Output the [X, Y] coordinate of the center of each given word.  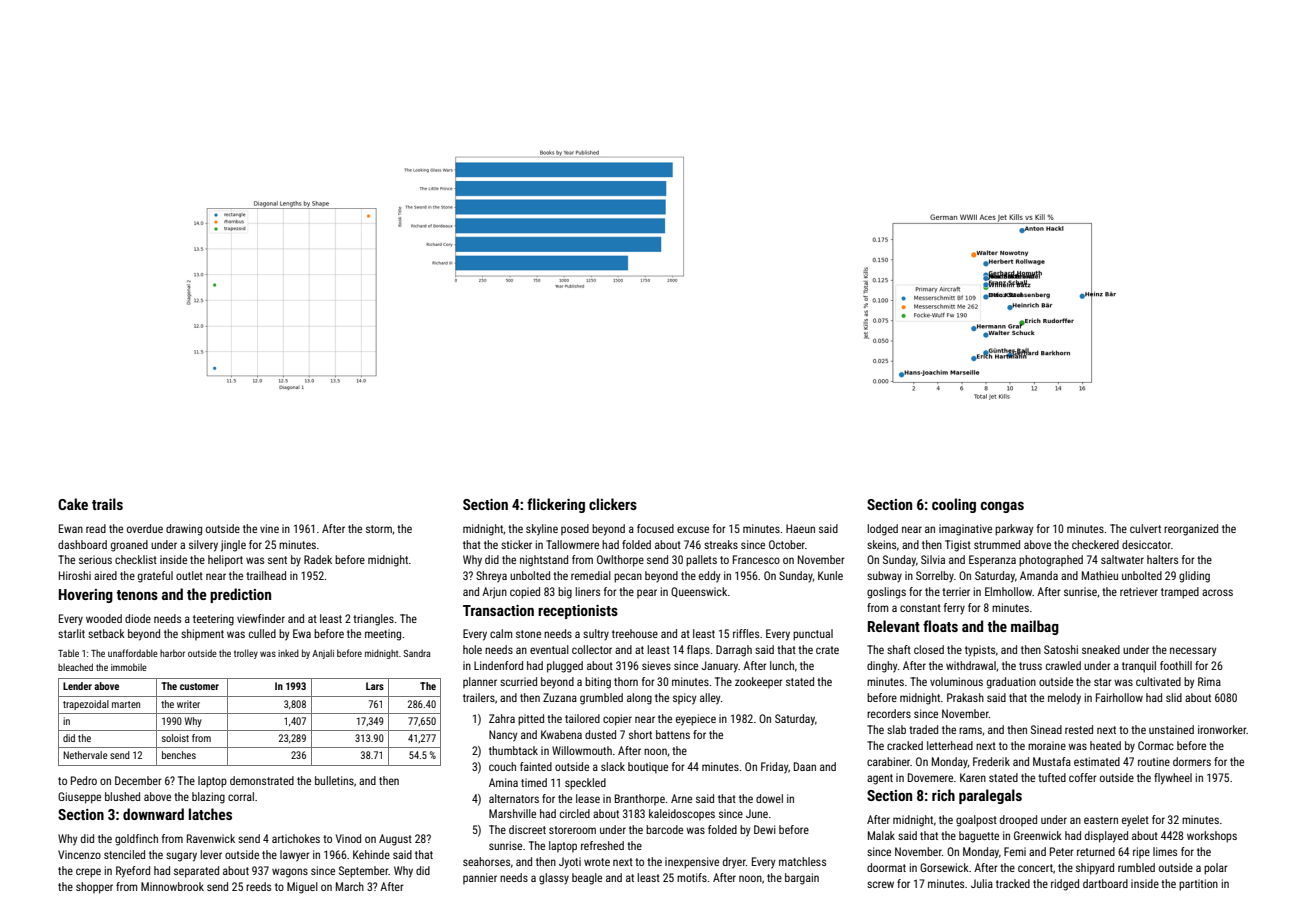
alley [710, 699]
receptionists [578, 612]
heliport [225, 561]
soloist [175, 738]
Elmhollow [1008, 591]
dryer [734, 863]
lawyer [295, 856]
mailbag [1035, 627]
